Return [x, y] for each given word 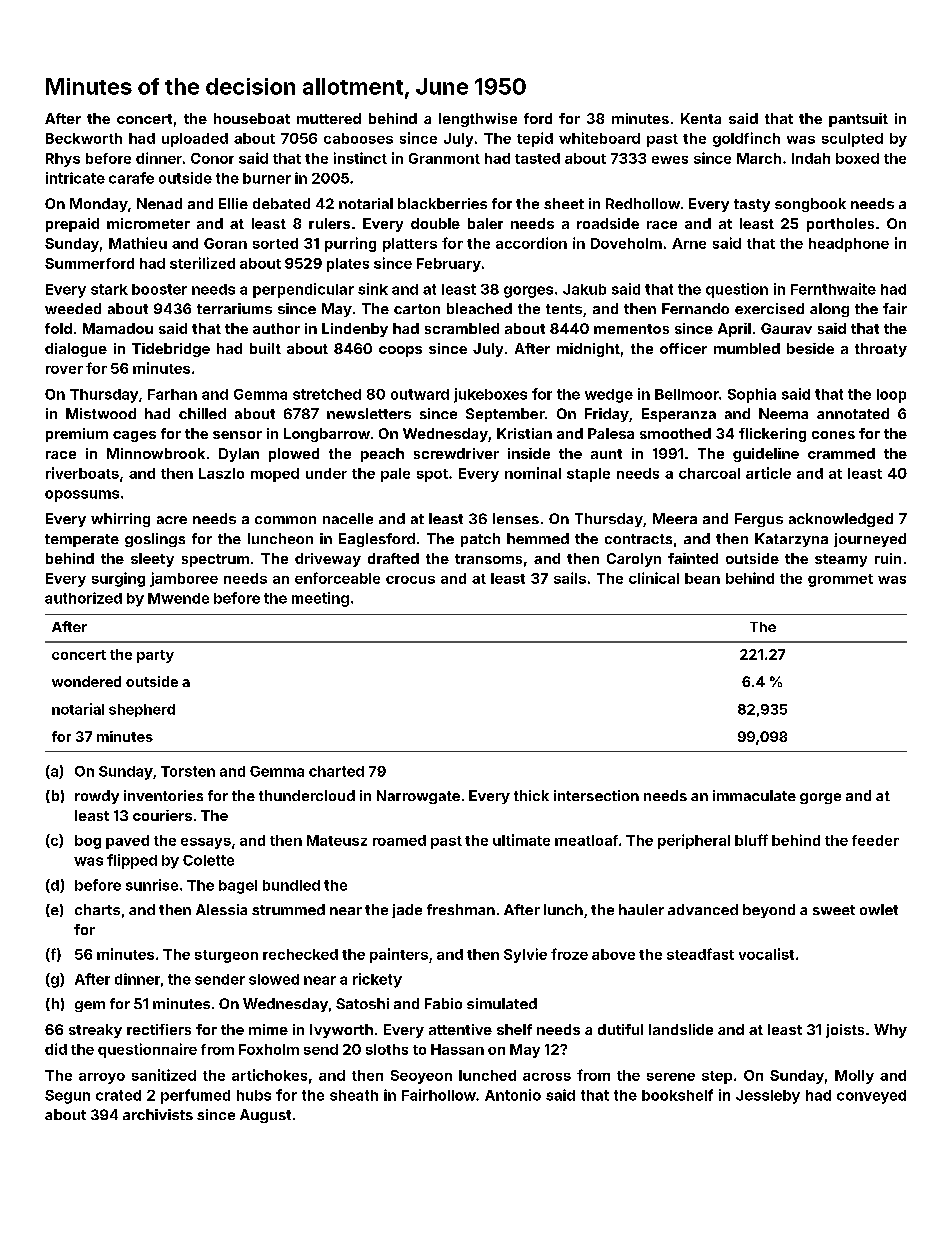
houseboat [252, 118]
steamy [841, 560]
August [265, 1116]
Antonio [513, 1095]
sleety [152, 560]
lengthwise [478, 120]
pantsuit [858, 120]
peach [382, 455]
